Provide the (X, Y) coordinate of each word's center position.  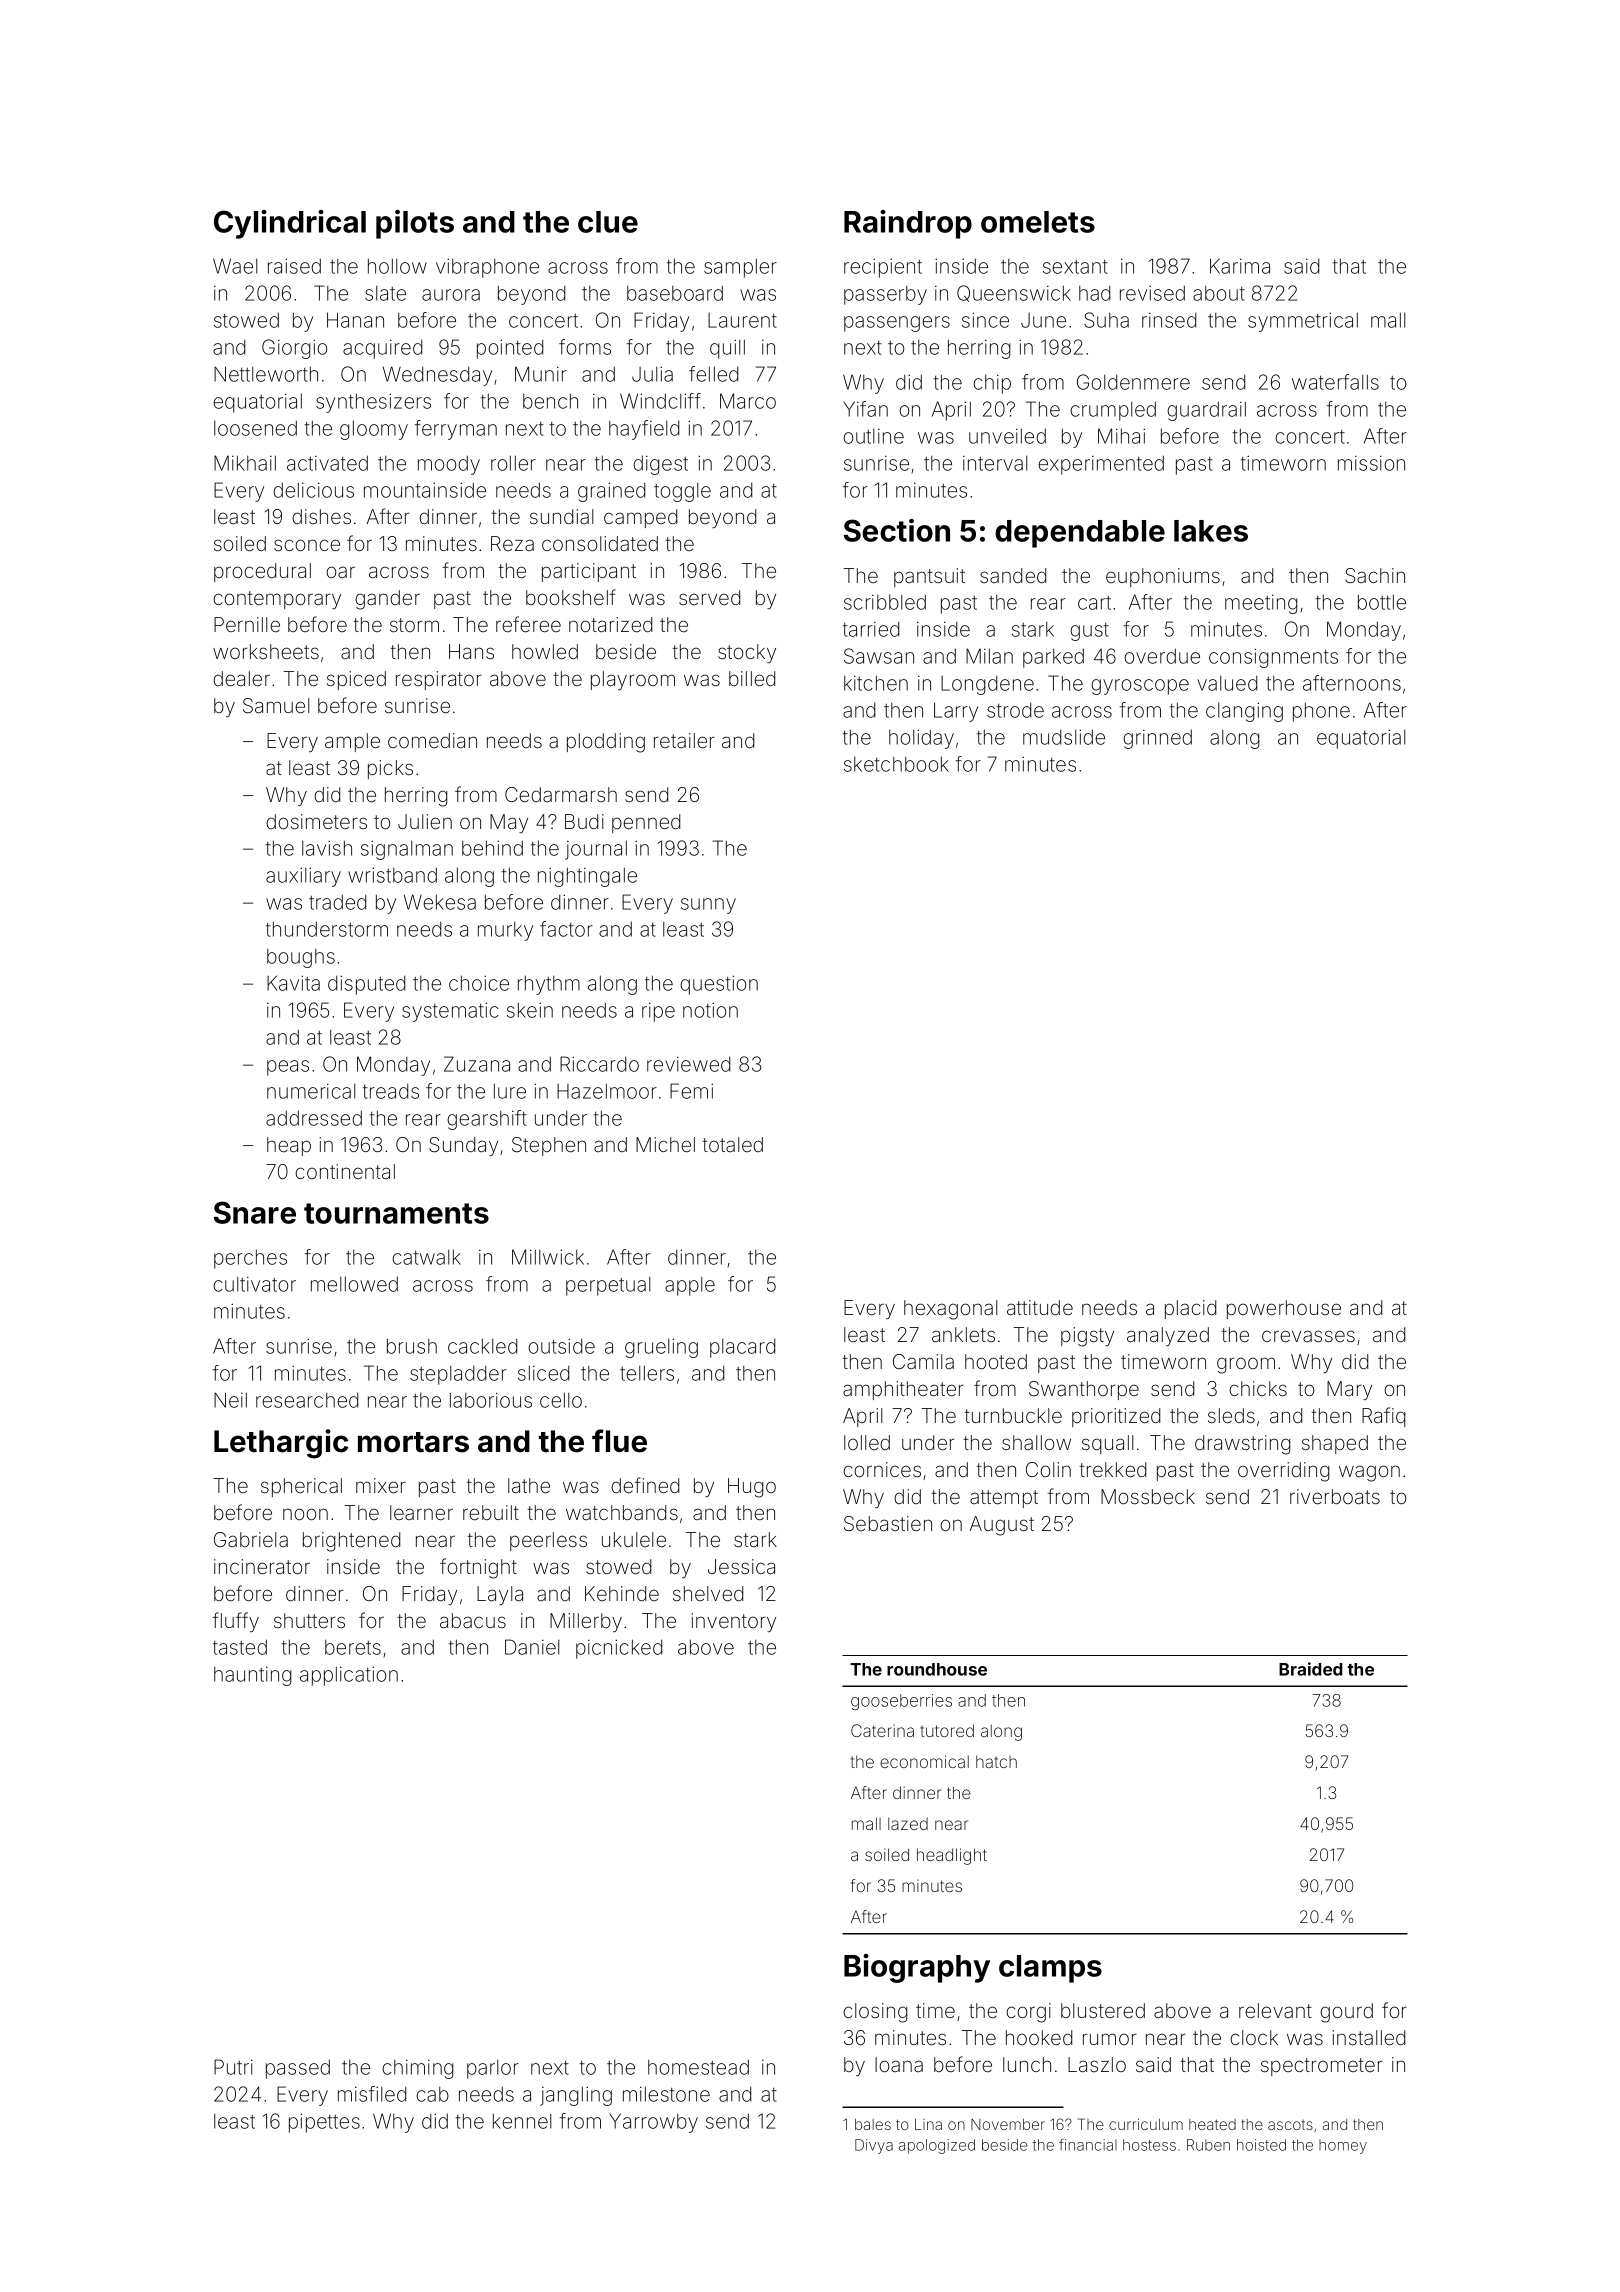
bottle (1382, 602)
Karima (1240, 266)
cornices (882, 1469)
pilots (415, 224)
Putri (233, 2067)
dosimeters (316, 821)
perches (250, 1259)
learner (421, 1512)
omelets (1038, 222)
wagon (1369, 1473)
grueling (661, 1348)
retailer (684, 740)
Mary (1349, 1390)
